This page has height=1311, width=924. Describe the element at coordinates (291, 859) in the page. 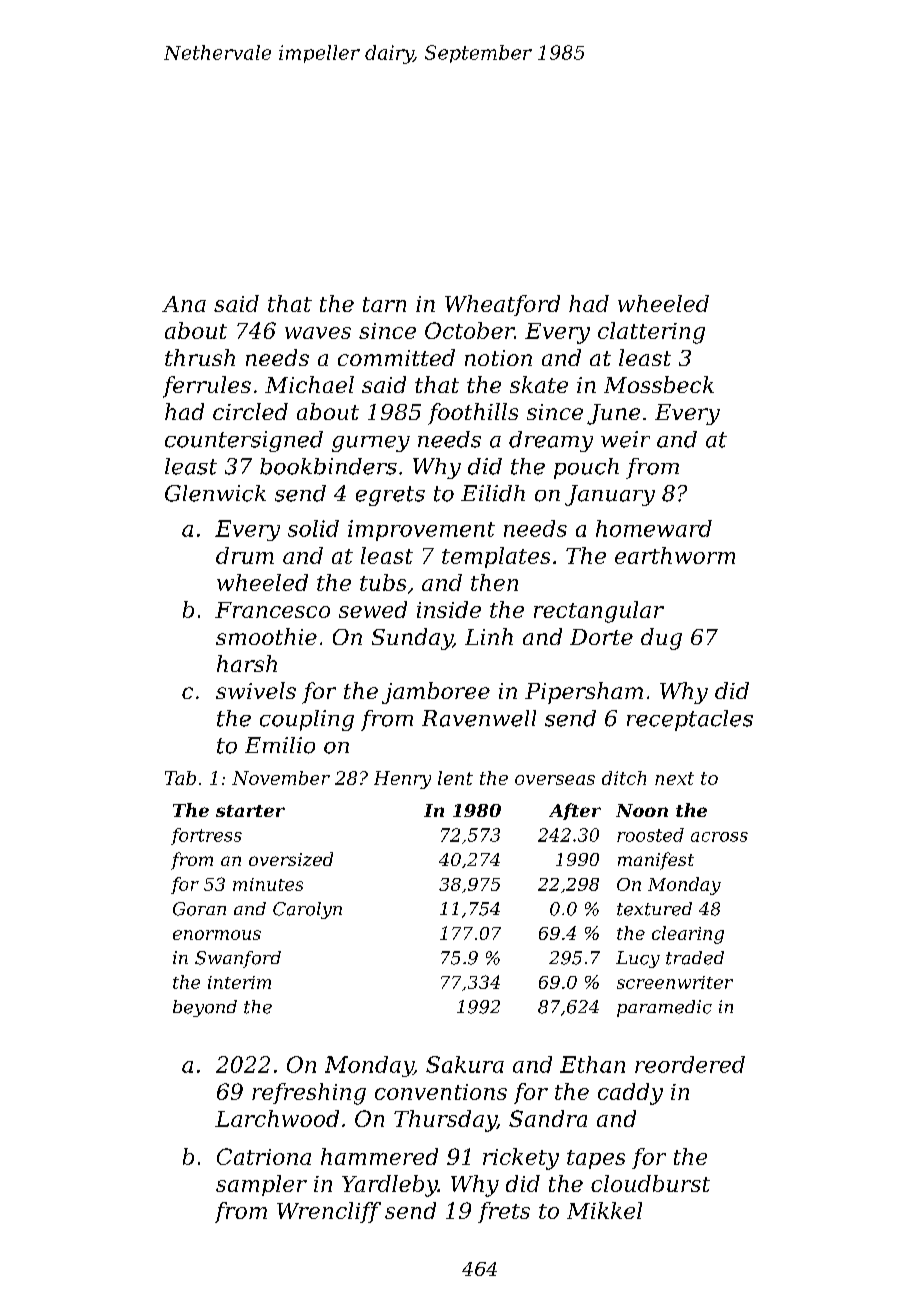

I see `oversized` at that location.
